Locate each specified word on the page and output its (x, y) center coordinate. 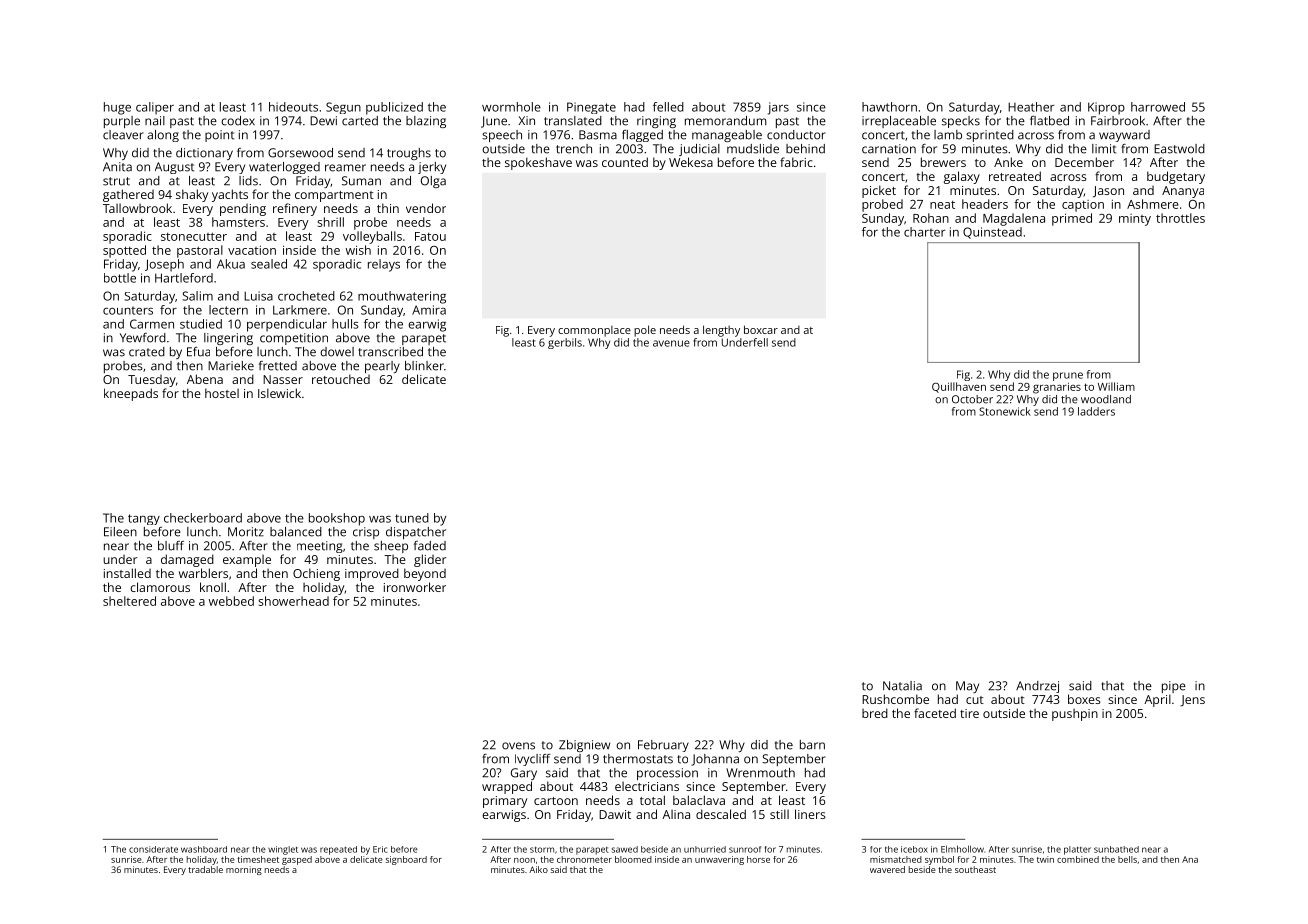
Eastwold (1179, 149)
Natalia (902, 686)
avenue (671, 343)
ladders (1096, 411)
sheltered (129, 601)
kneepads (131, 394)
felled (668, 107)
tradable (205, 869)
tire (969, 713)
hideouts (293, 107)
